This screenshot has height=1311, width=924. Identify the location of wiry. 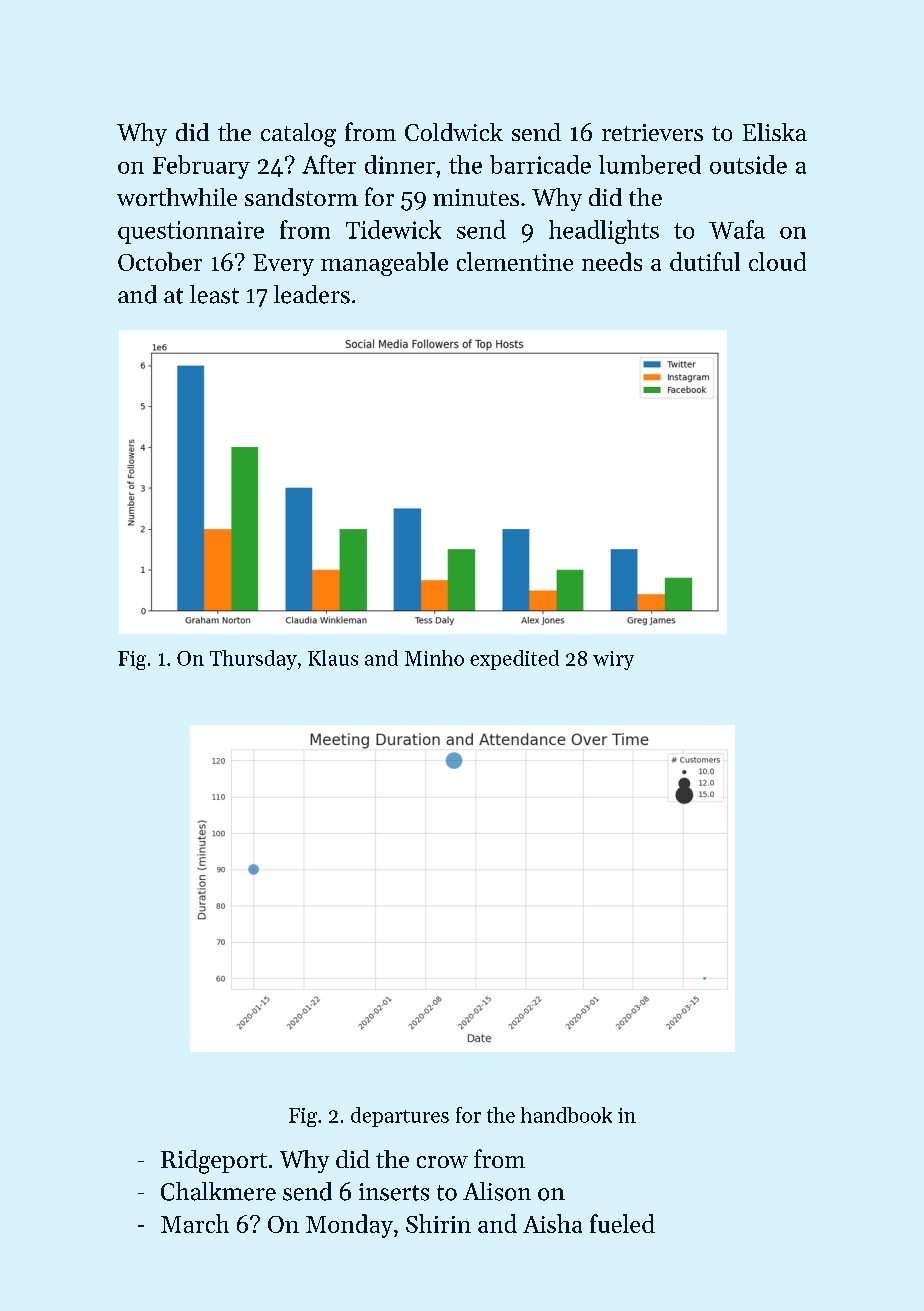
(613, 660).
